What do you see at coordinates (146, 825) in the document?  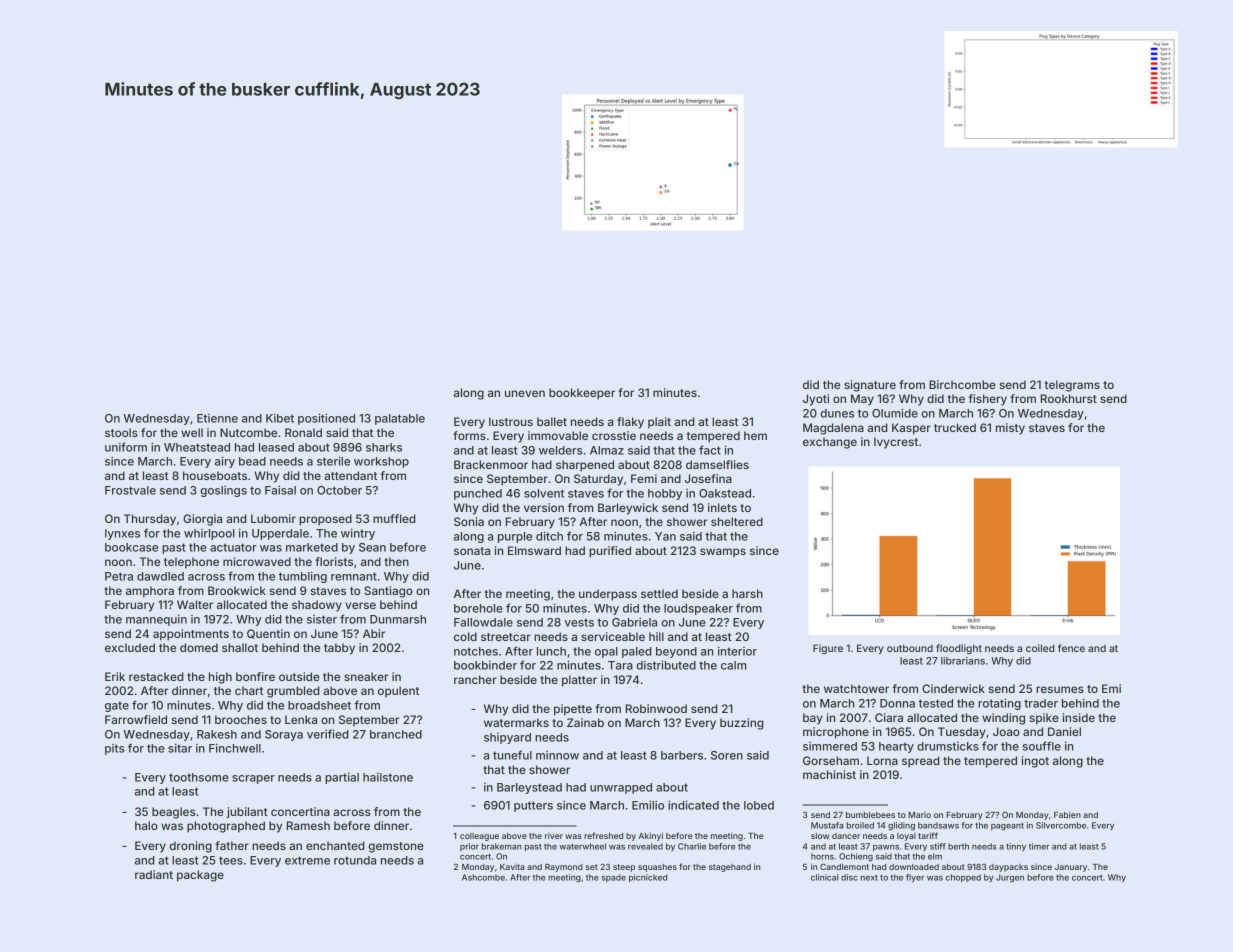 I see `halo` at bounding box center [146, 825].
